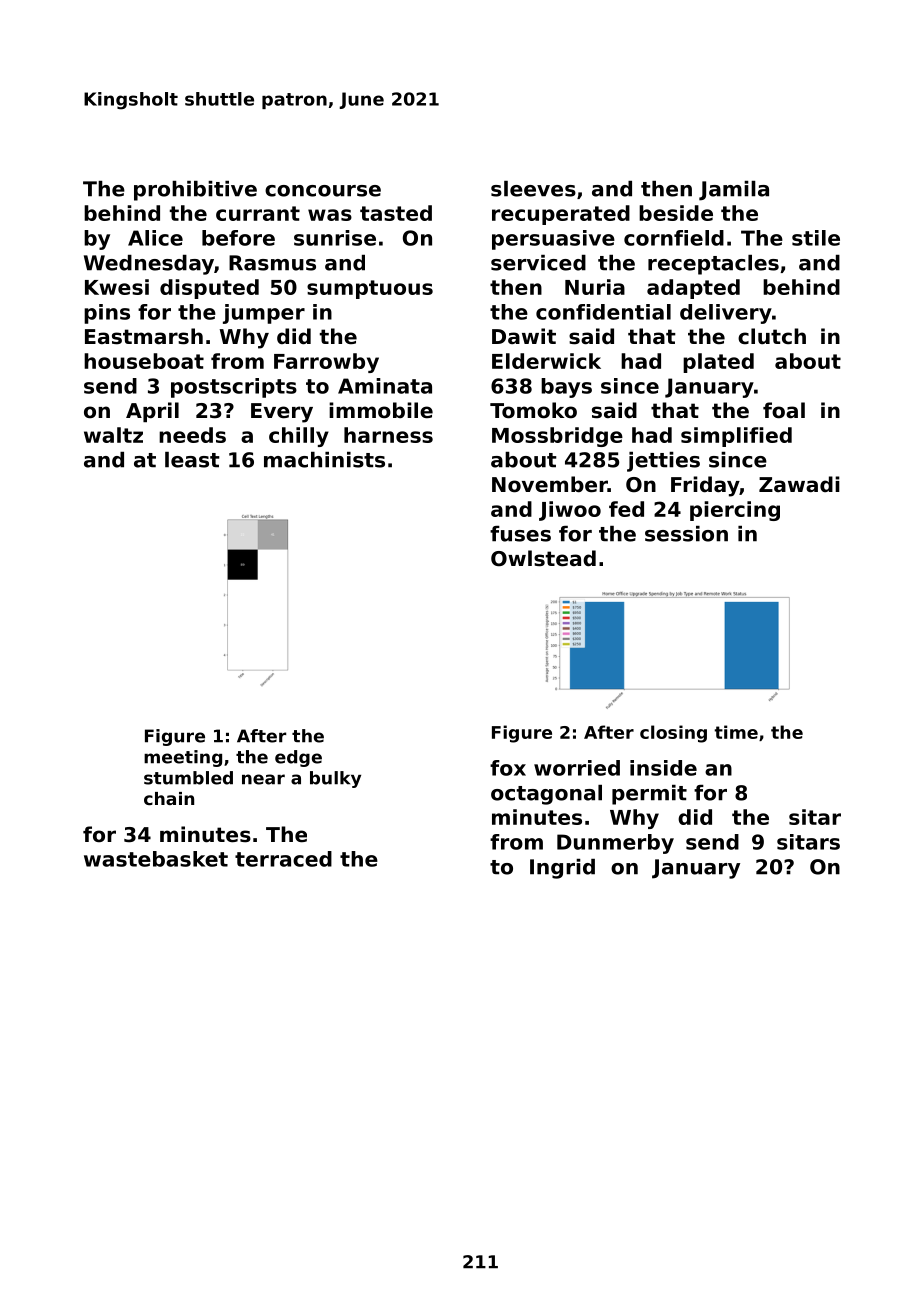 The image size is (924, 1311). I want to click on Mossbridge, so click(557, 437).
